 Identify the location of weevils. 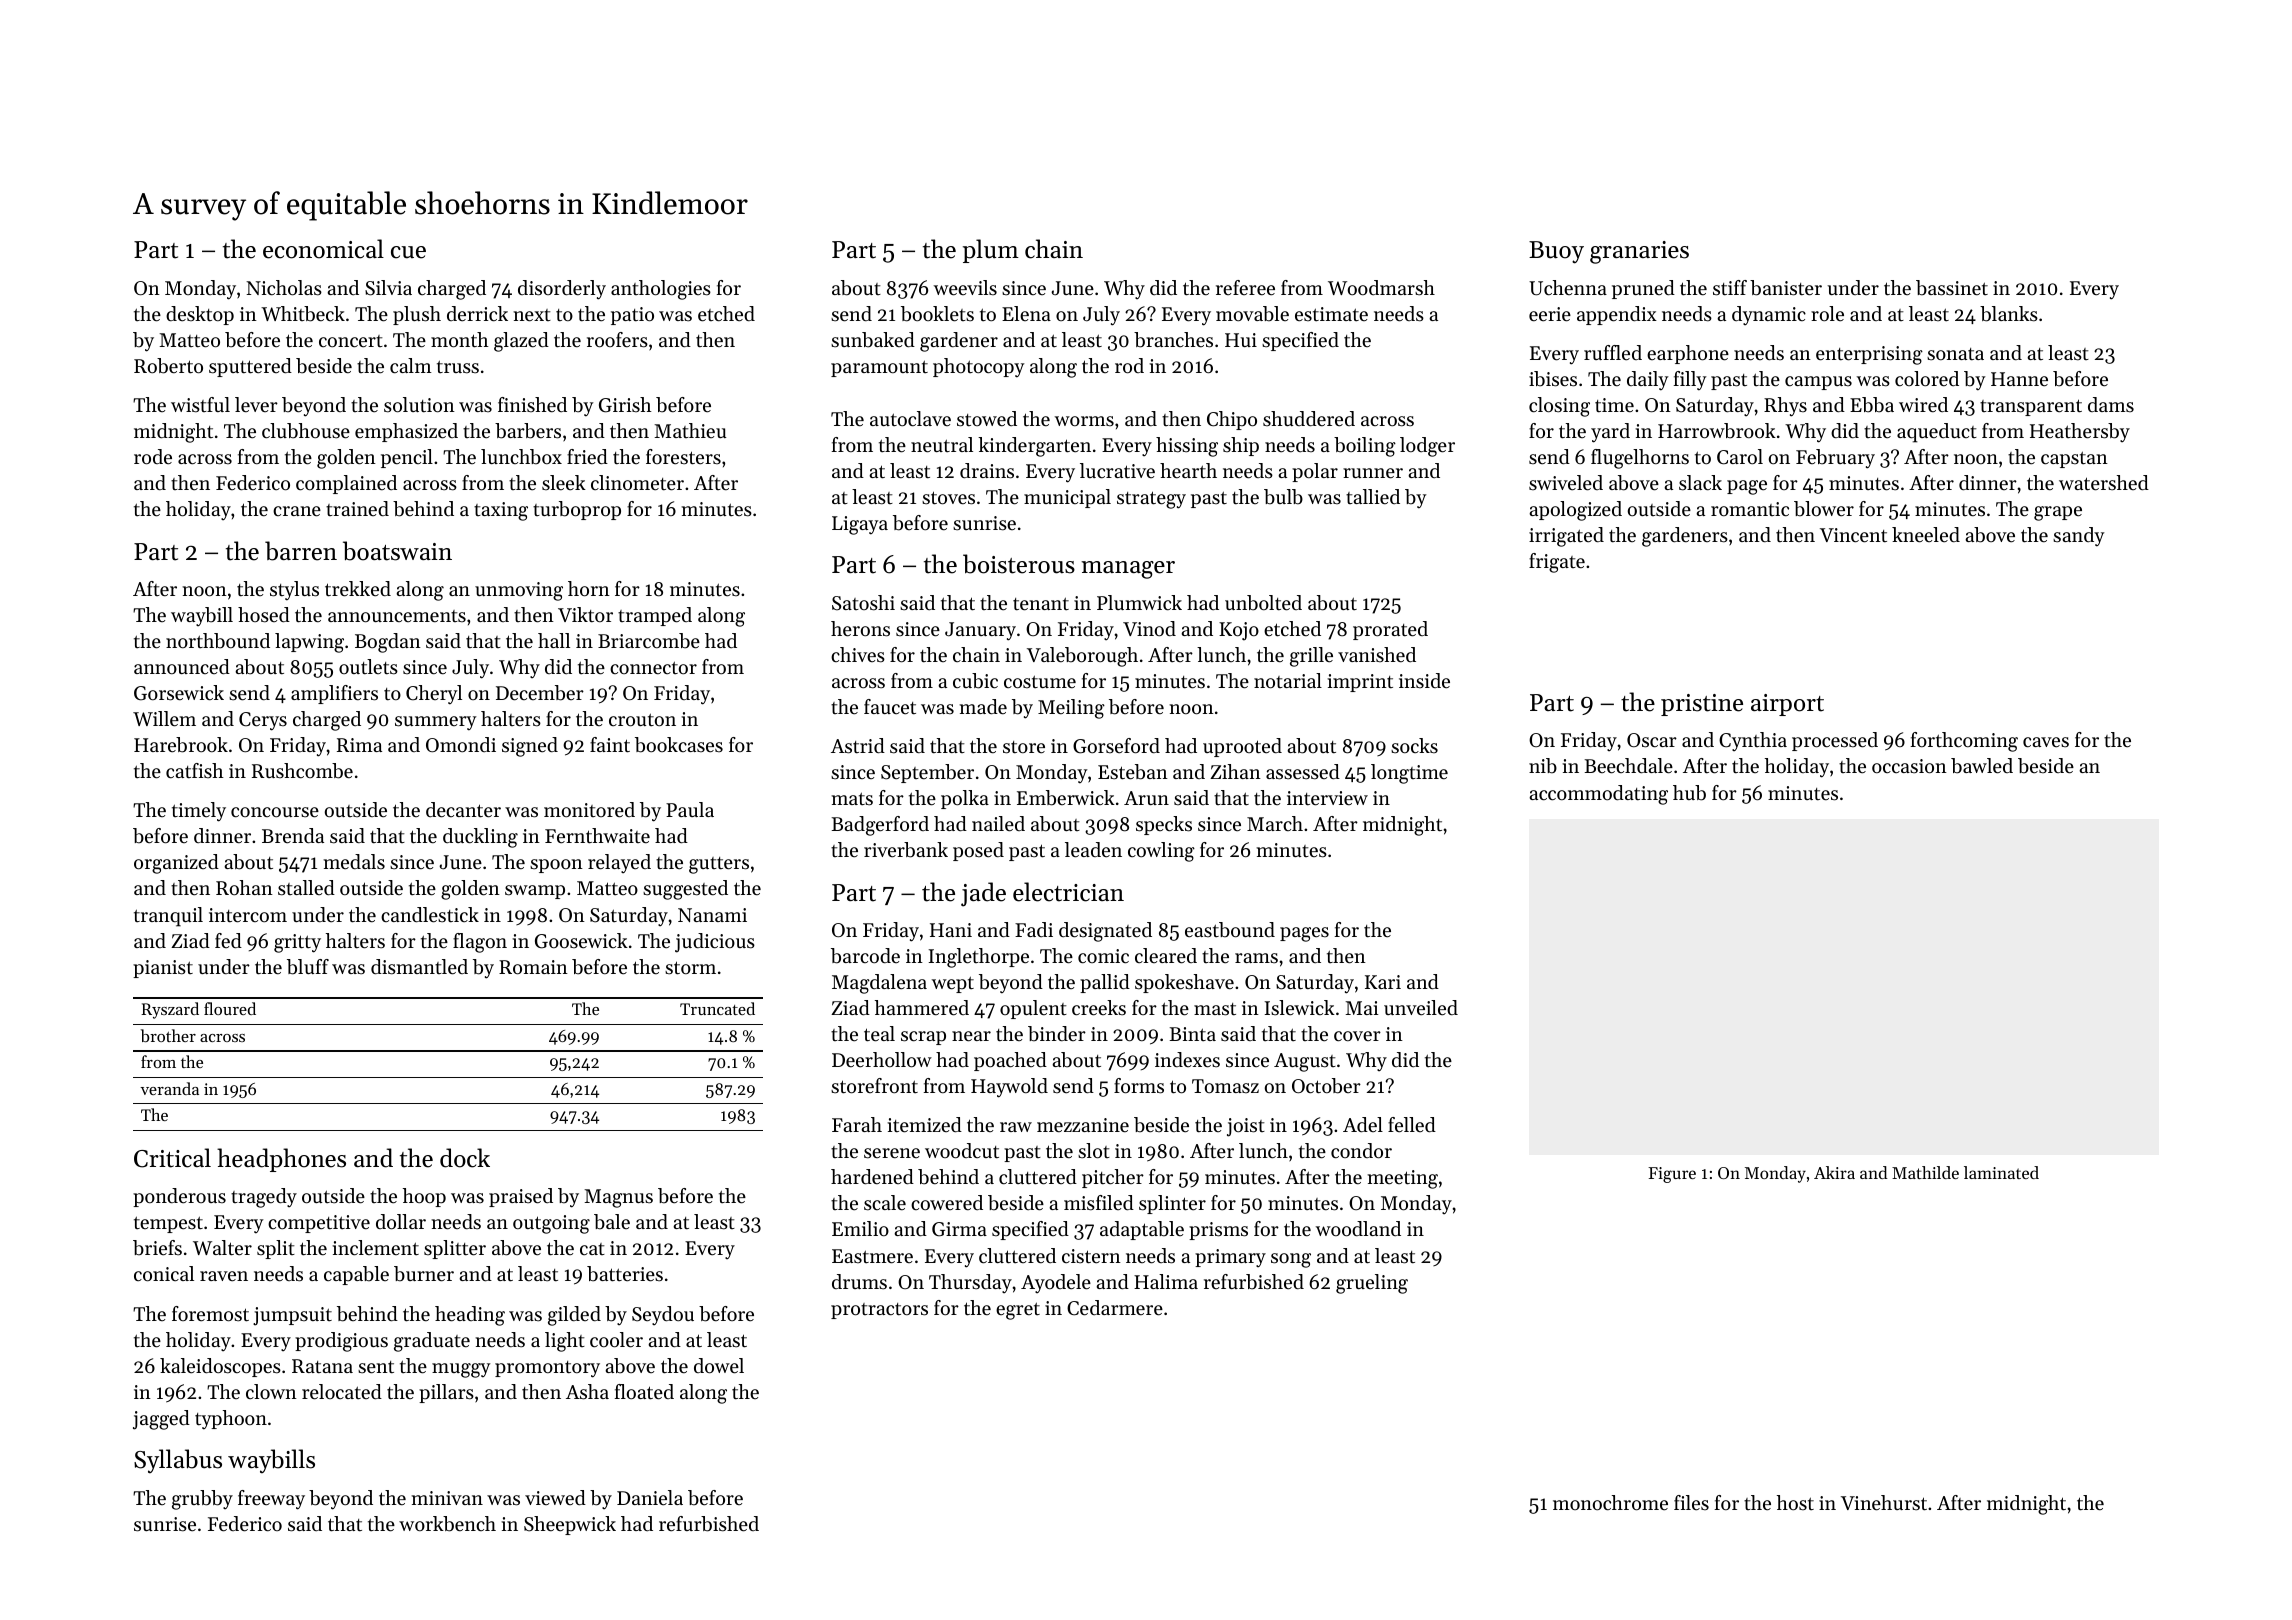
(965, 288).
